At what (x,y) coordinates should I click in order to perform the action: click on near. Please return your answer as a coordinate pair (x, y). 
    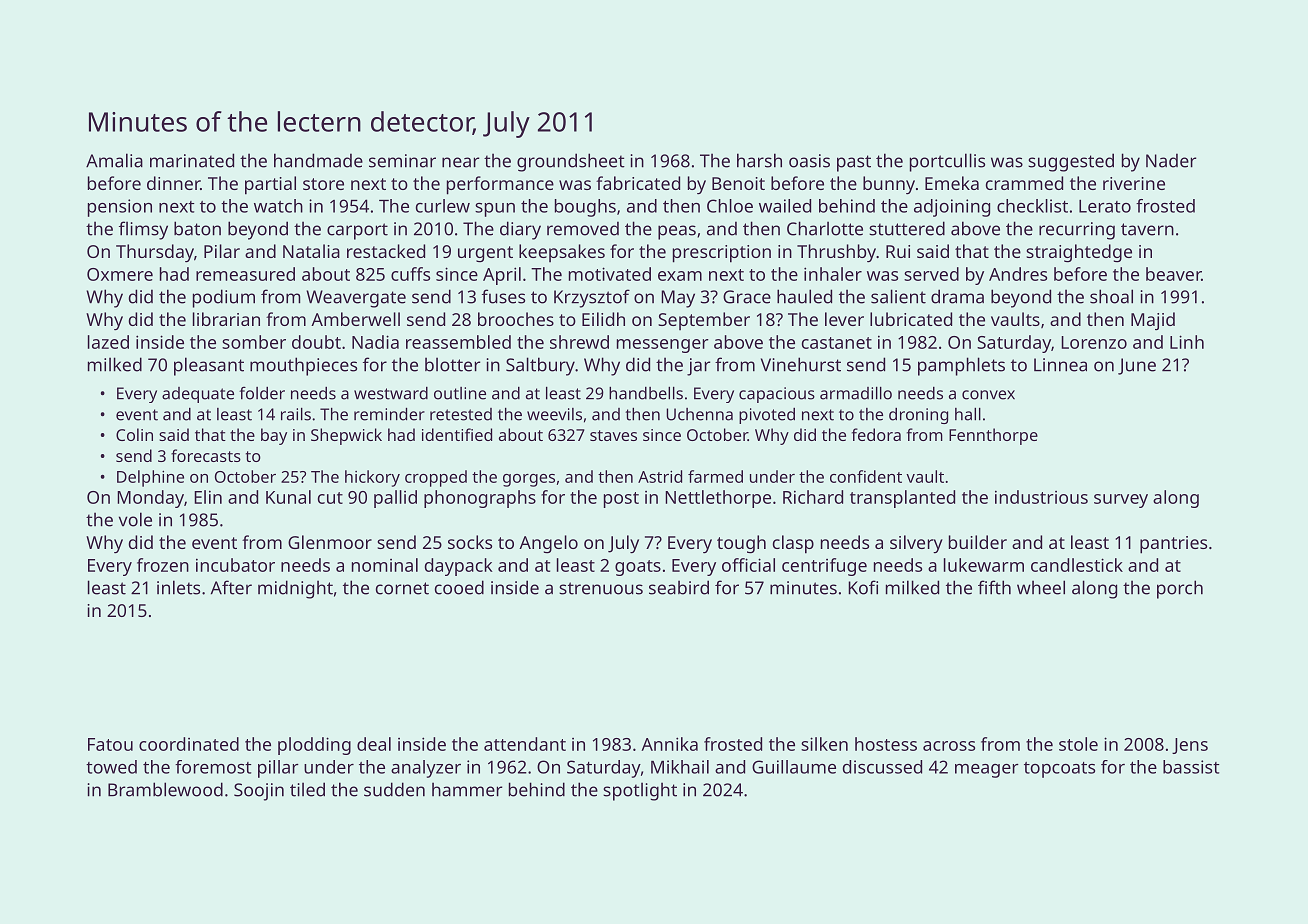
    Looking at the image, I should click on (460, 162).
